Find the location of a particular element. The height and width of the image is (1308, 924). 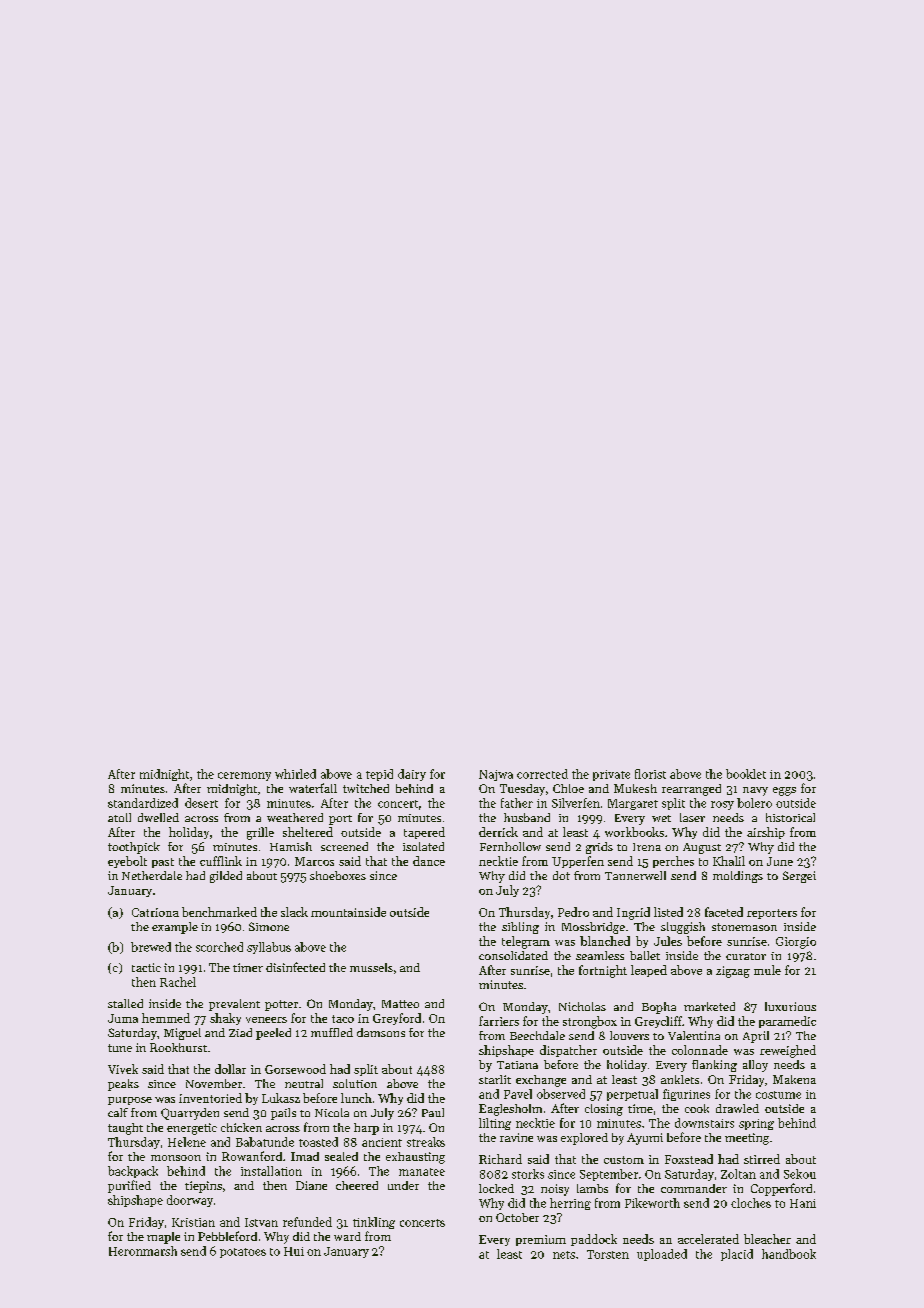

airship is located at coordinates (766, 833).
